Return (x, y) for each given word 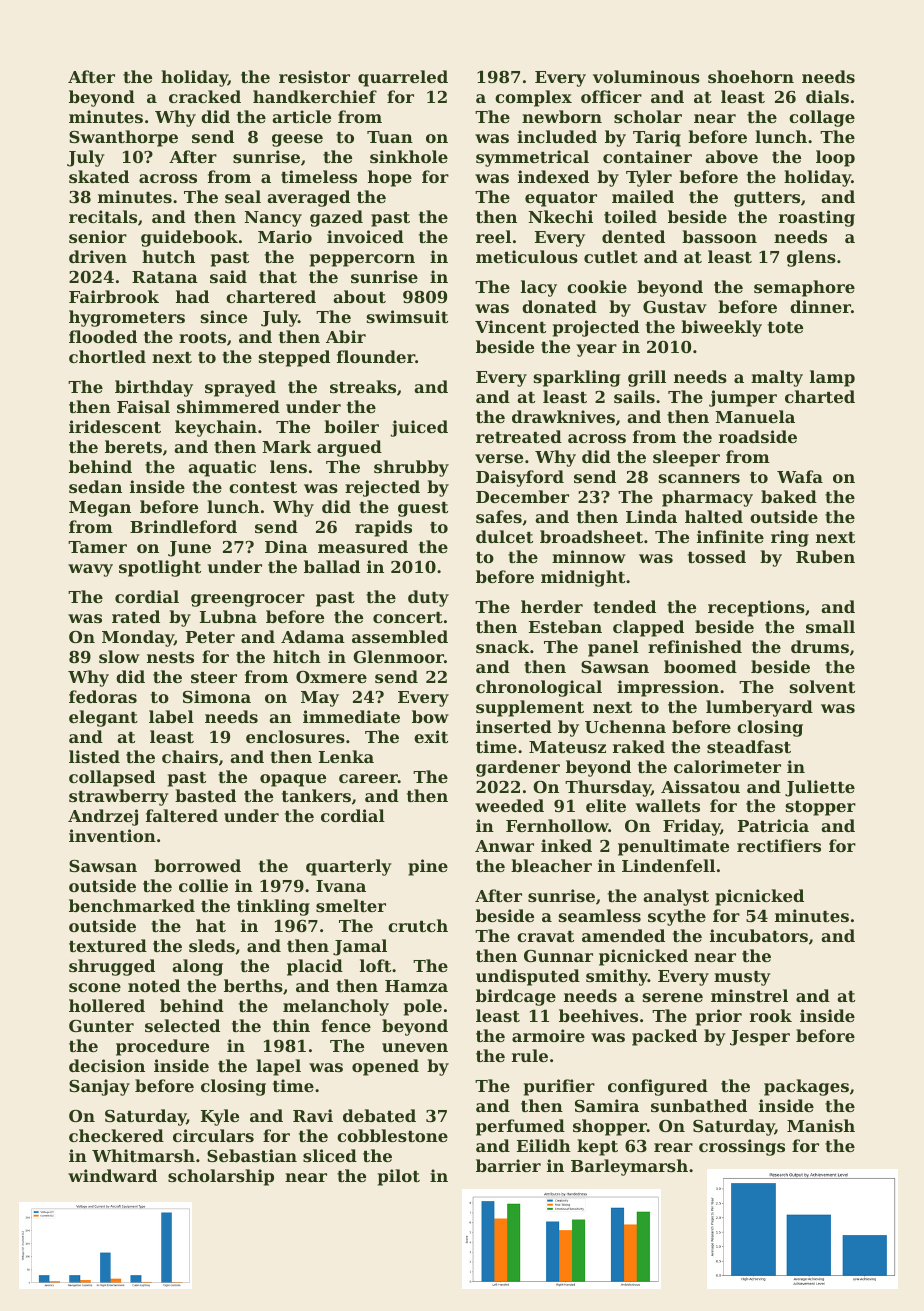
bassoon (719, 236)
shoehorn (751, 76)
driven (98, 256)
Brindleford (183, 526)
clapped (648, 628)
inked (566, 845)
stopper (821, 808)
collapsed (112, 778)
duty (428, 598)
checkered (116, 1135)
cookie (597, 286)
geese (297, 140)
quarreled (403, 78)
